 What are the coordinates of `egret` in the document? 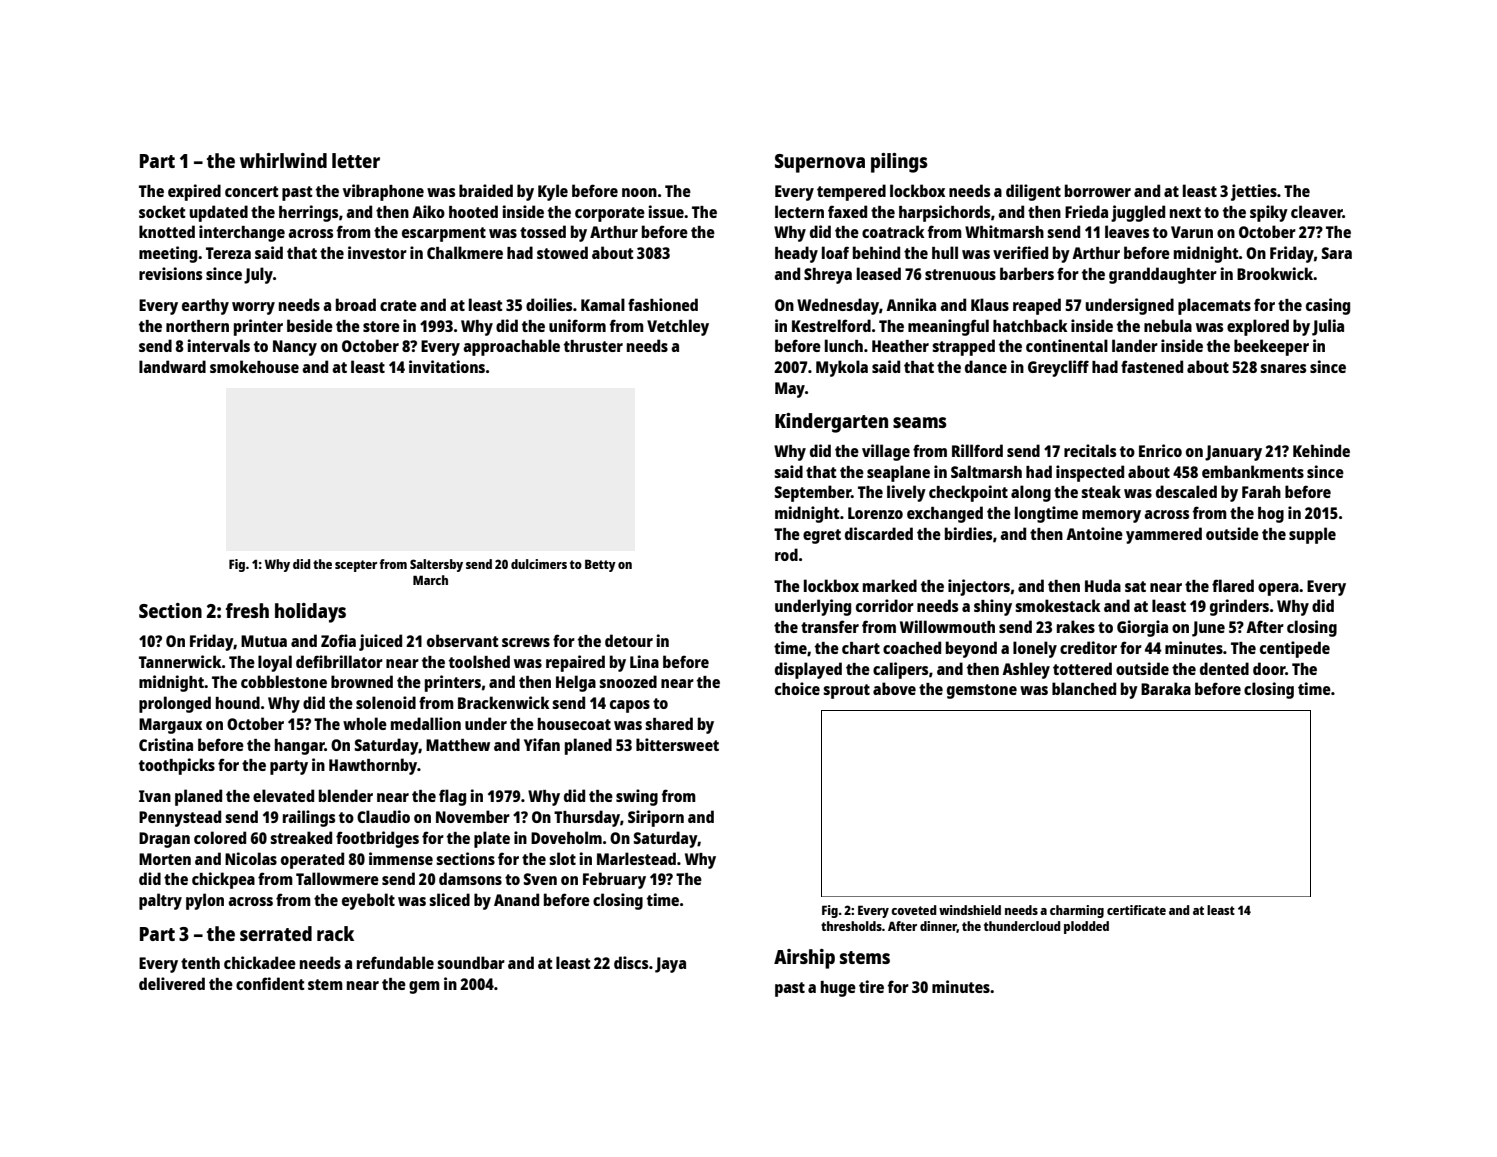 It's located at (822, 536).
